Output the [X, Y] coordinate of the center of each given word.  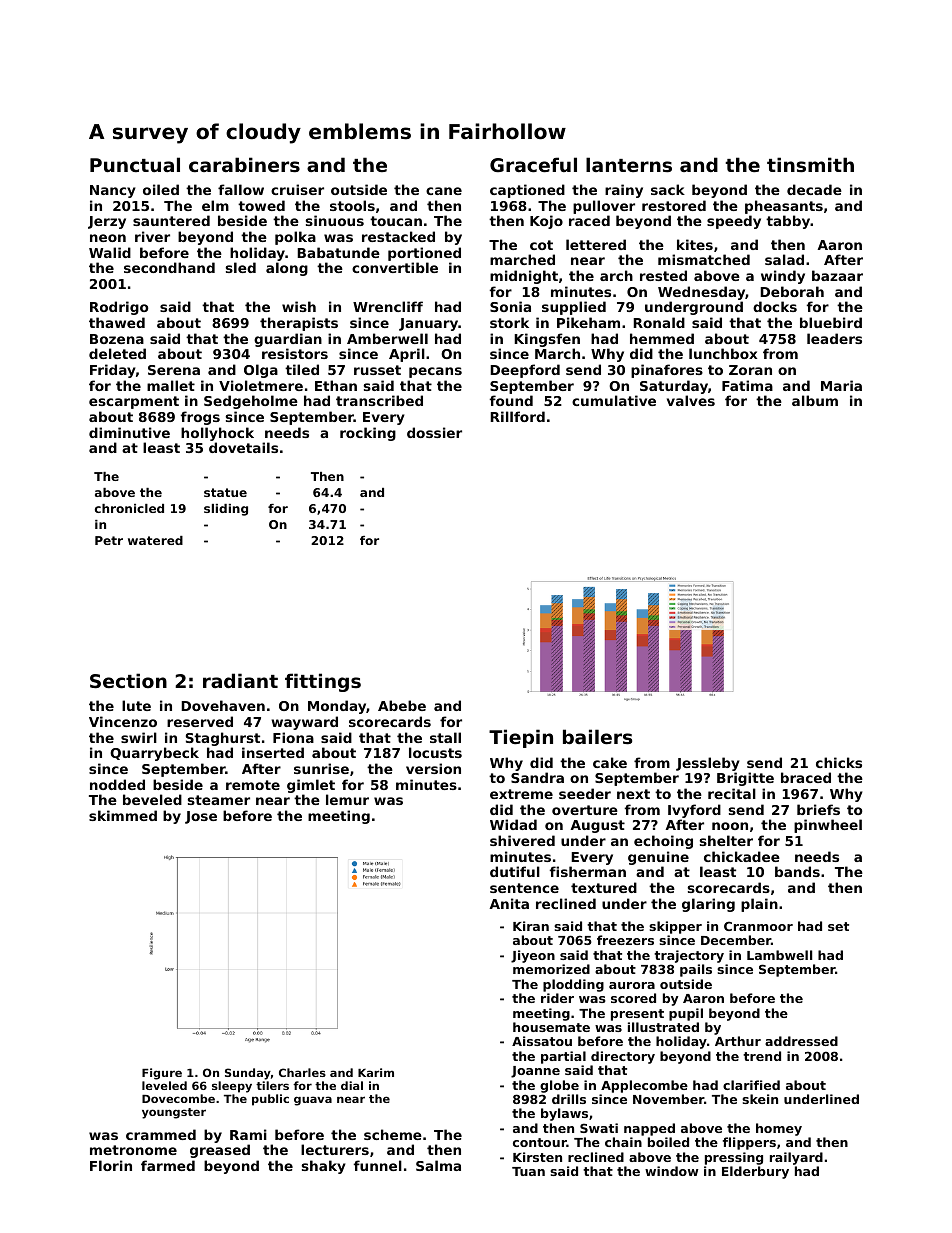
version [433, 768]
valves [691, 400]
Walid [110, 252]
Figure [162, 1074]
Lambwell [779, 955]
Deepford [525, 371]
